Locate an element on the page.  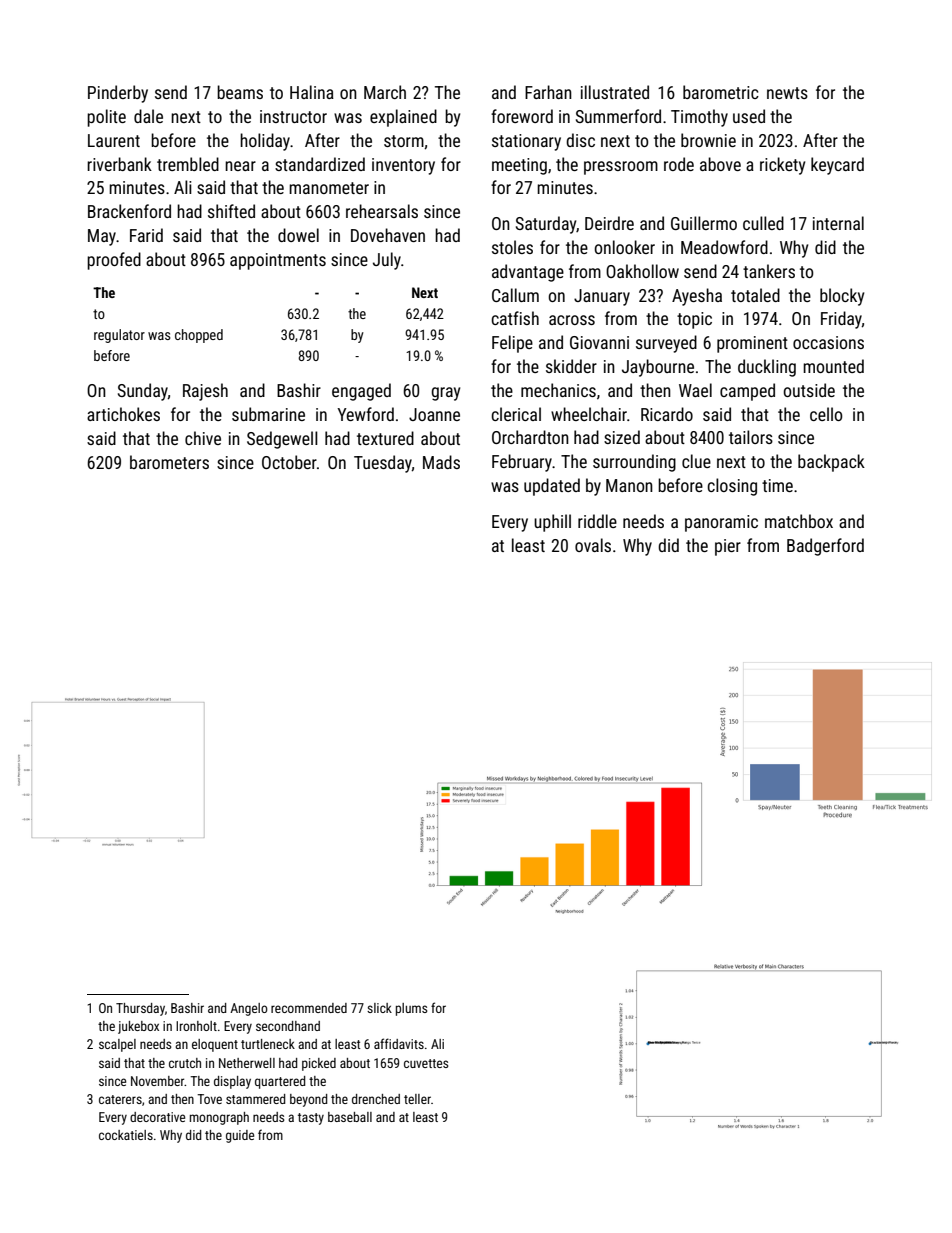
barometers is located at coordinates (169, 462).
